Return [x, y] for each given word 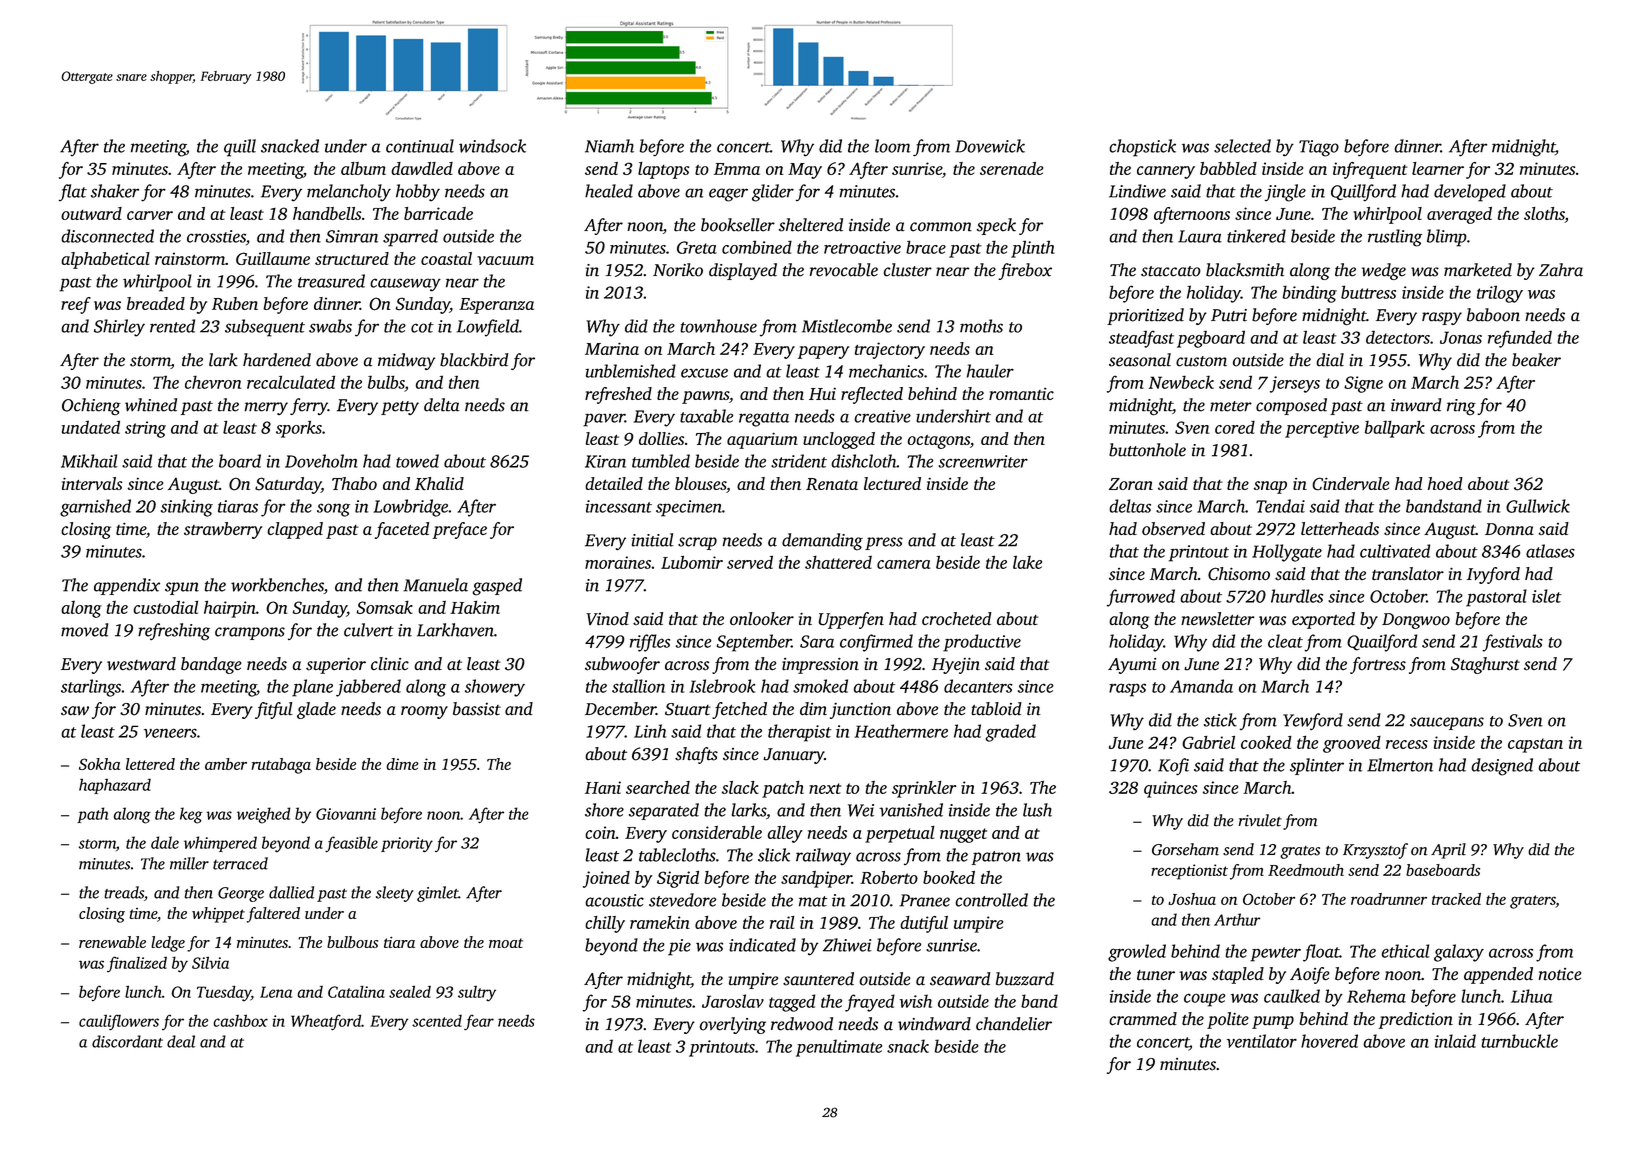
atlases [1550, 551]
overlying [733, 1025]
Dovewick [990, 146]
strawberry [223, 530]
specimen [689, 508]
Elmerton [1400, 765]
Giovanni [346, 814]
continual [420, 146]
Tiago [1319, 148]
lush [1037, 810]
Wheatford [326, 1022]
